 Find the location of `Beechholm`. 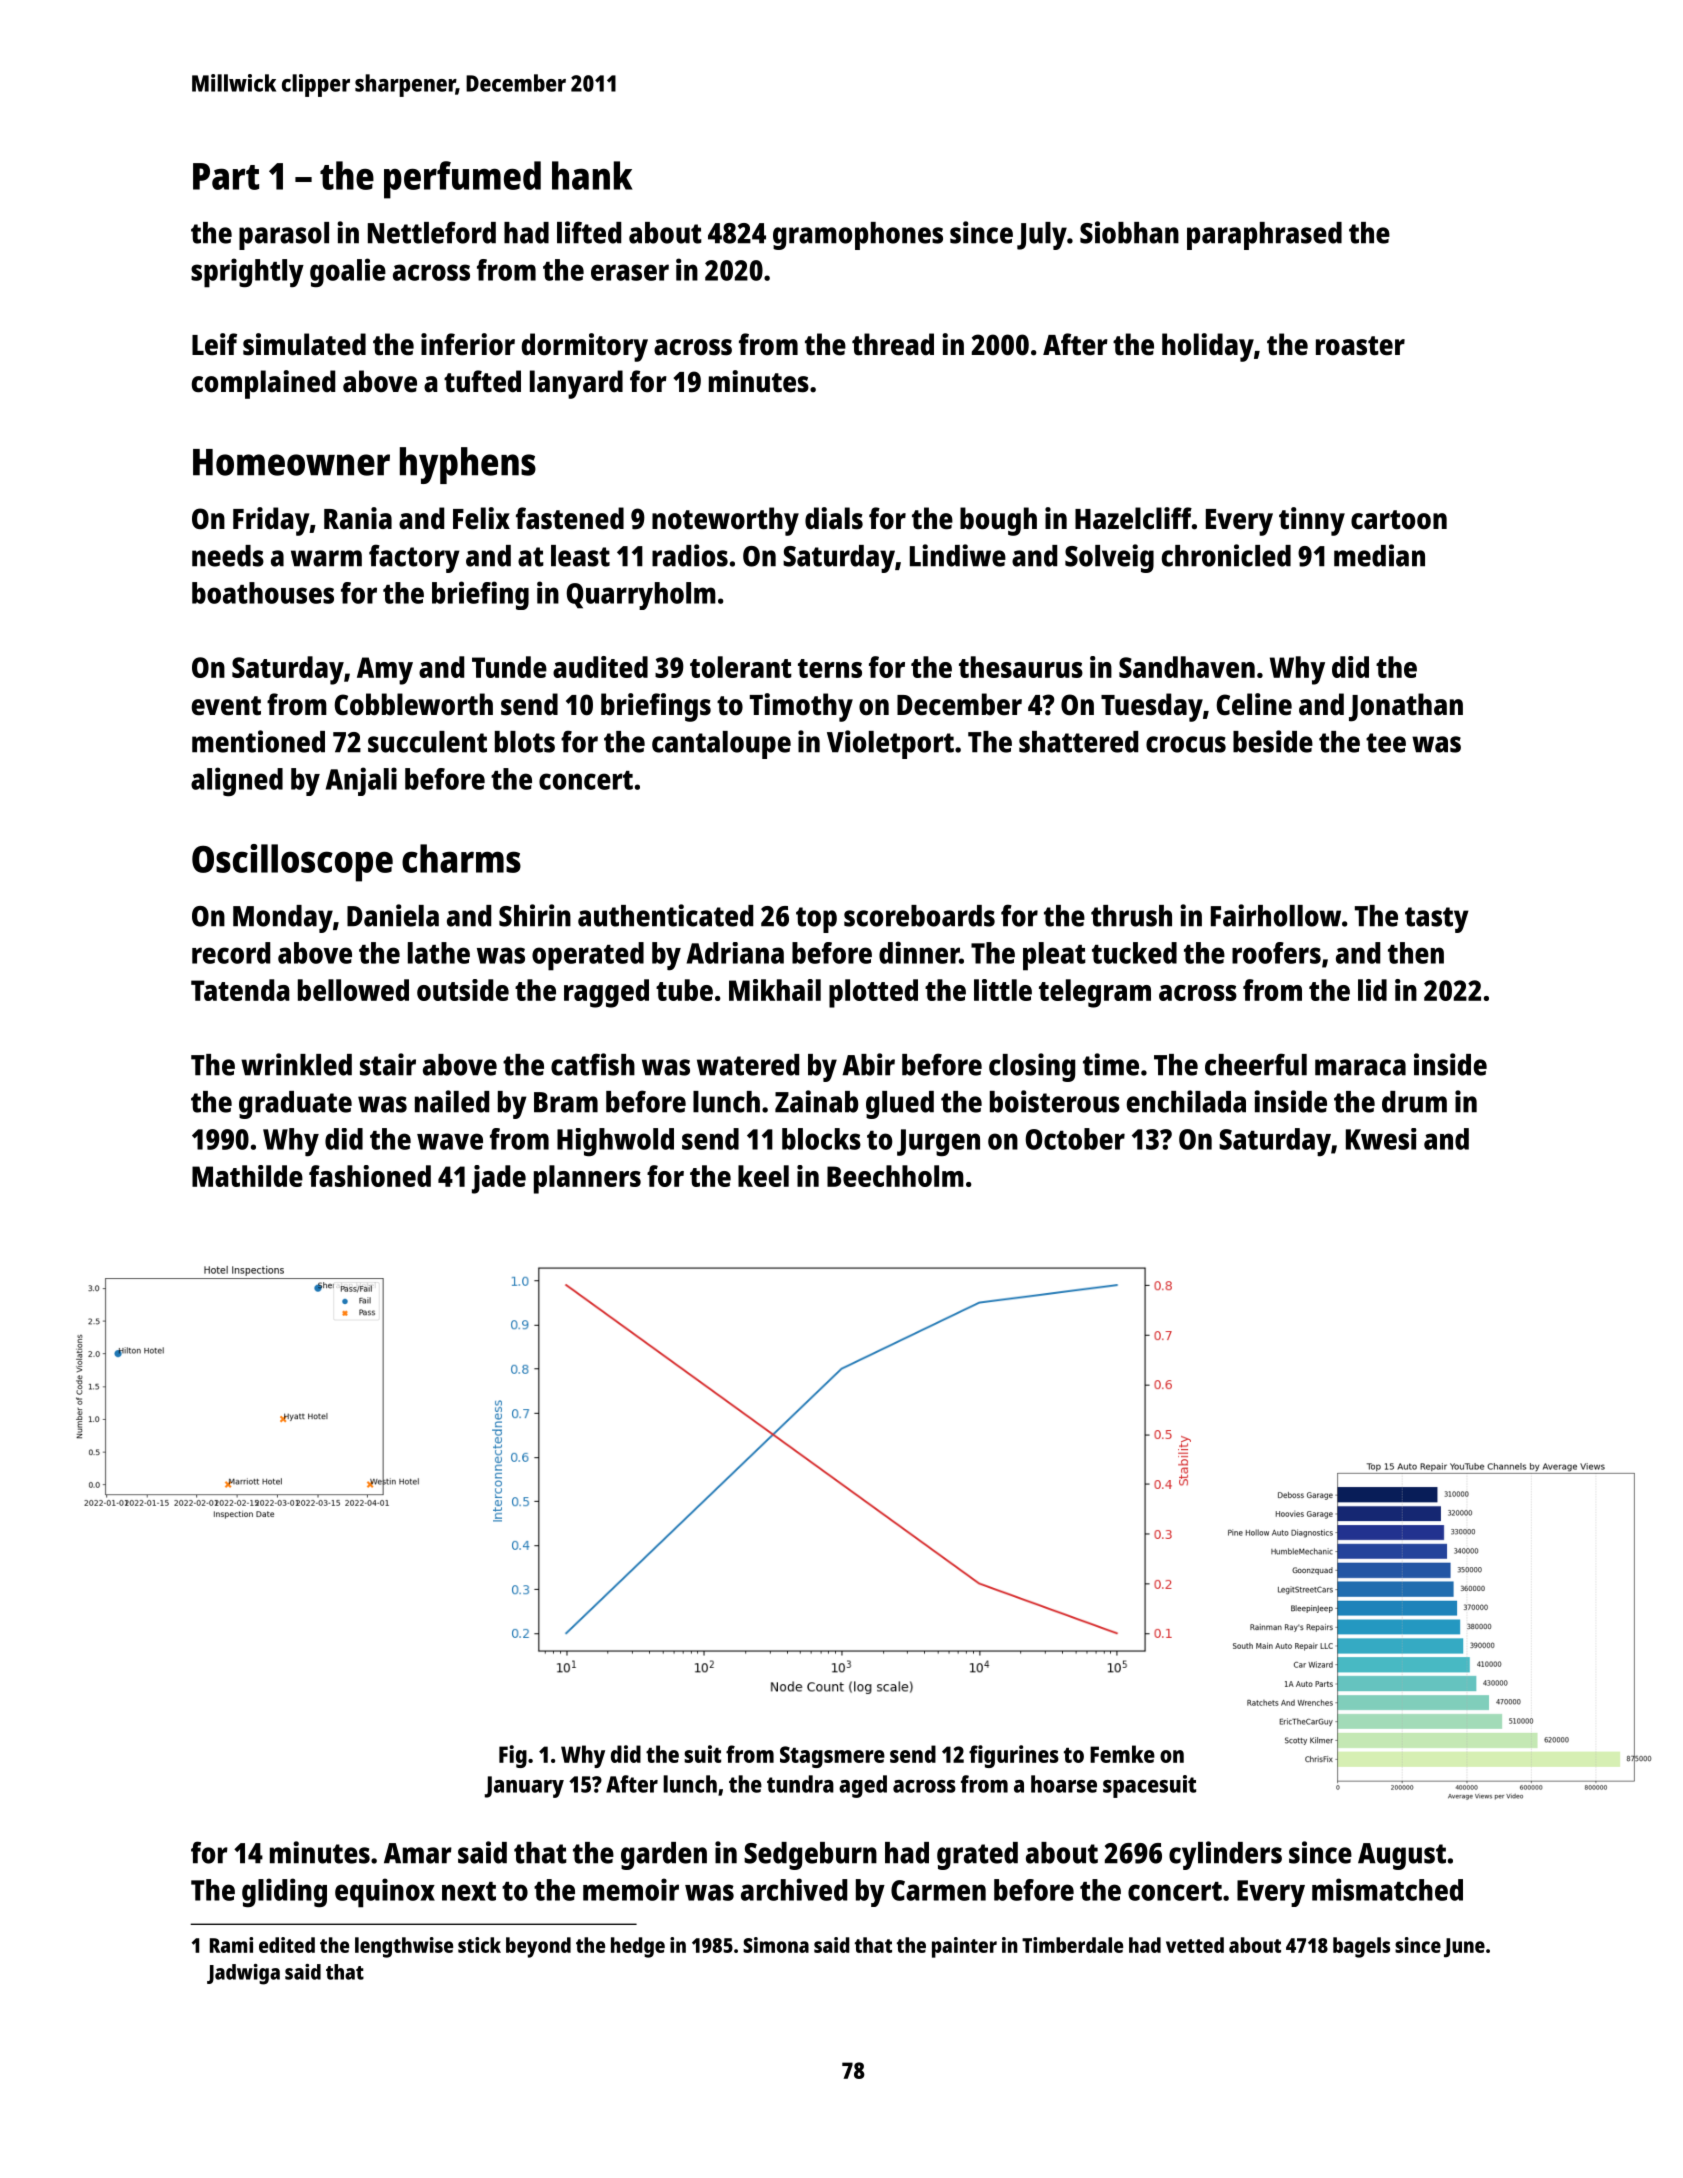

Beechholm is located at coordinates (895, 1176).
